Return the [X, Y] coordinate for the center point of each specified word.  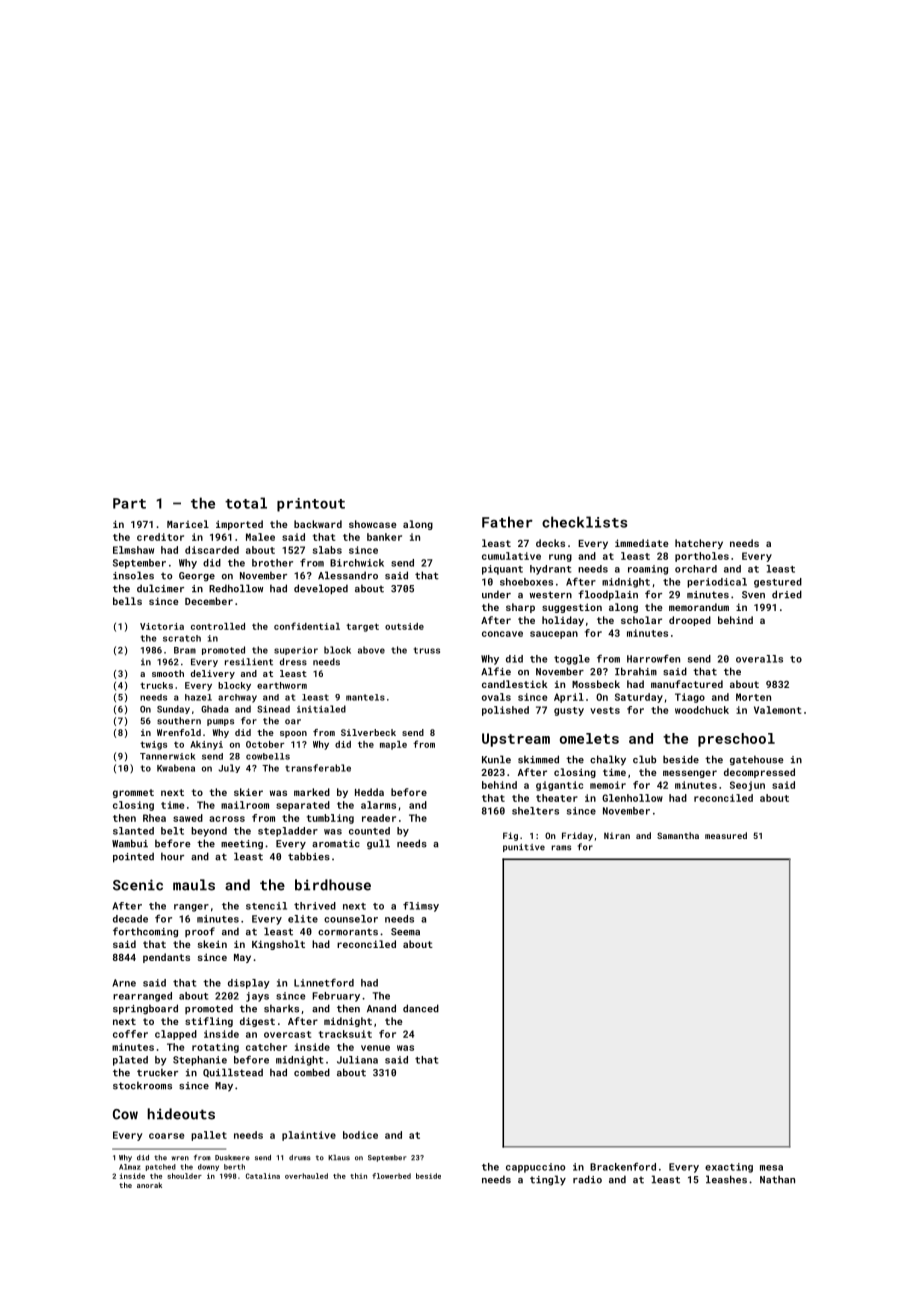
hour [172, 856]
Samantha [678, 835]
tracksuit [345, 1034]
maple [393, 745]
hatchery [699, 544]
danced [421, 1008]
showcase [372, 524]
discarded [212, 550]
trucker [157, 1072]
